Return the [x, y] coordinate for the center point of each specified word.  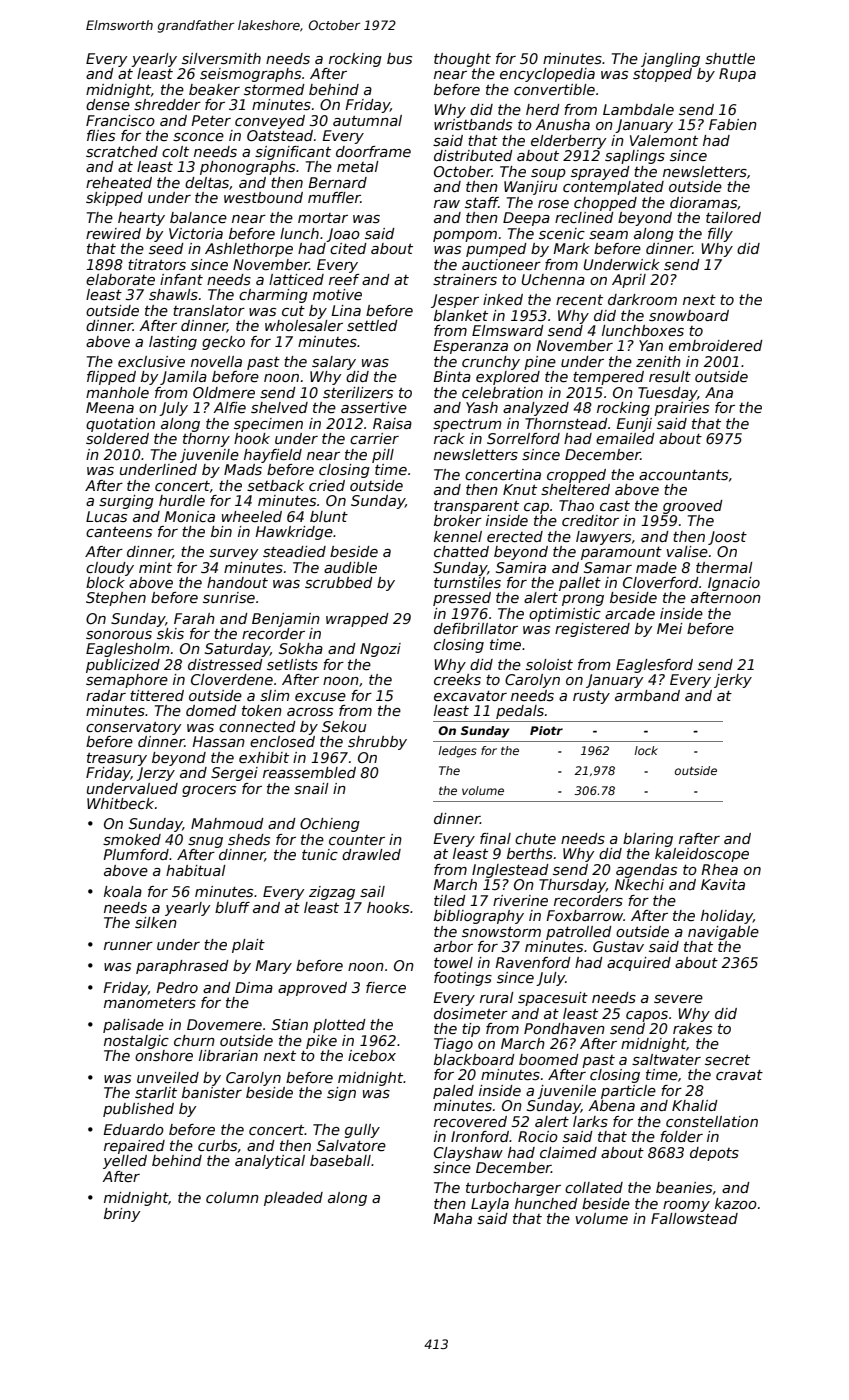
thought [462, 60]
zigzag [332, 893]
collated [594, 1187]
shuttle [730, 58]
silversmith [221, 58]
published [138, 1110]
